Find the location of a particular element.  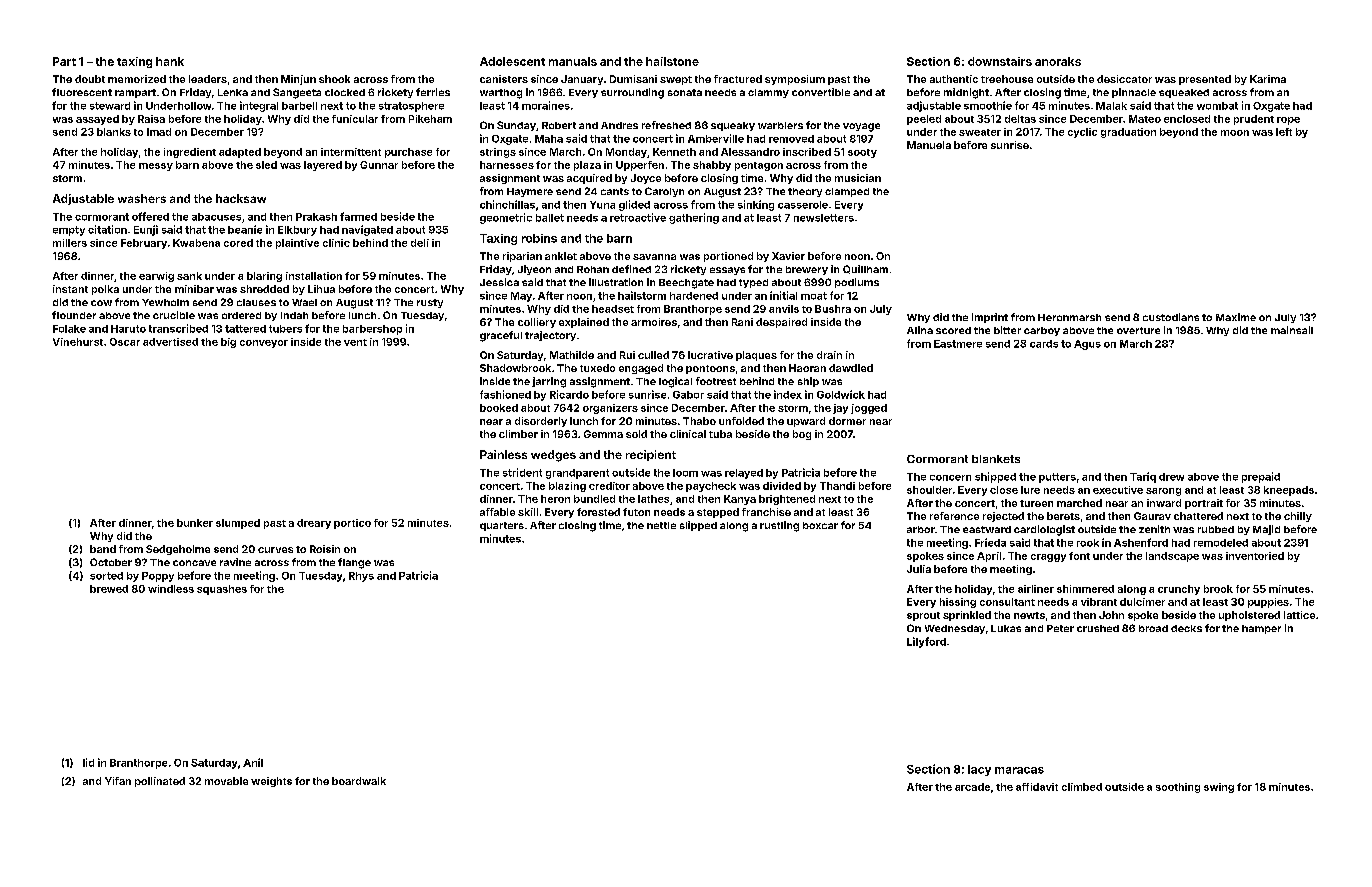

swing is located at coordinates (1219, 788).
